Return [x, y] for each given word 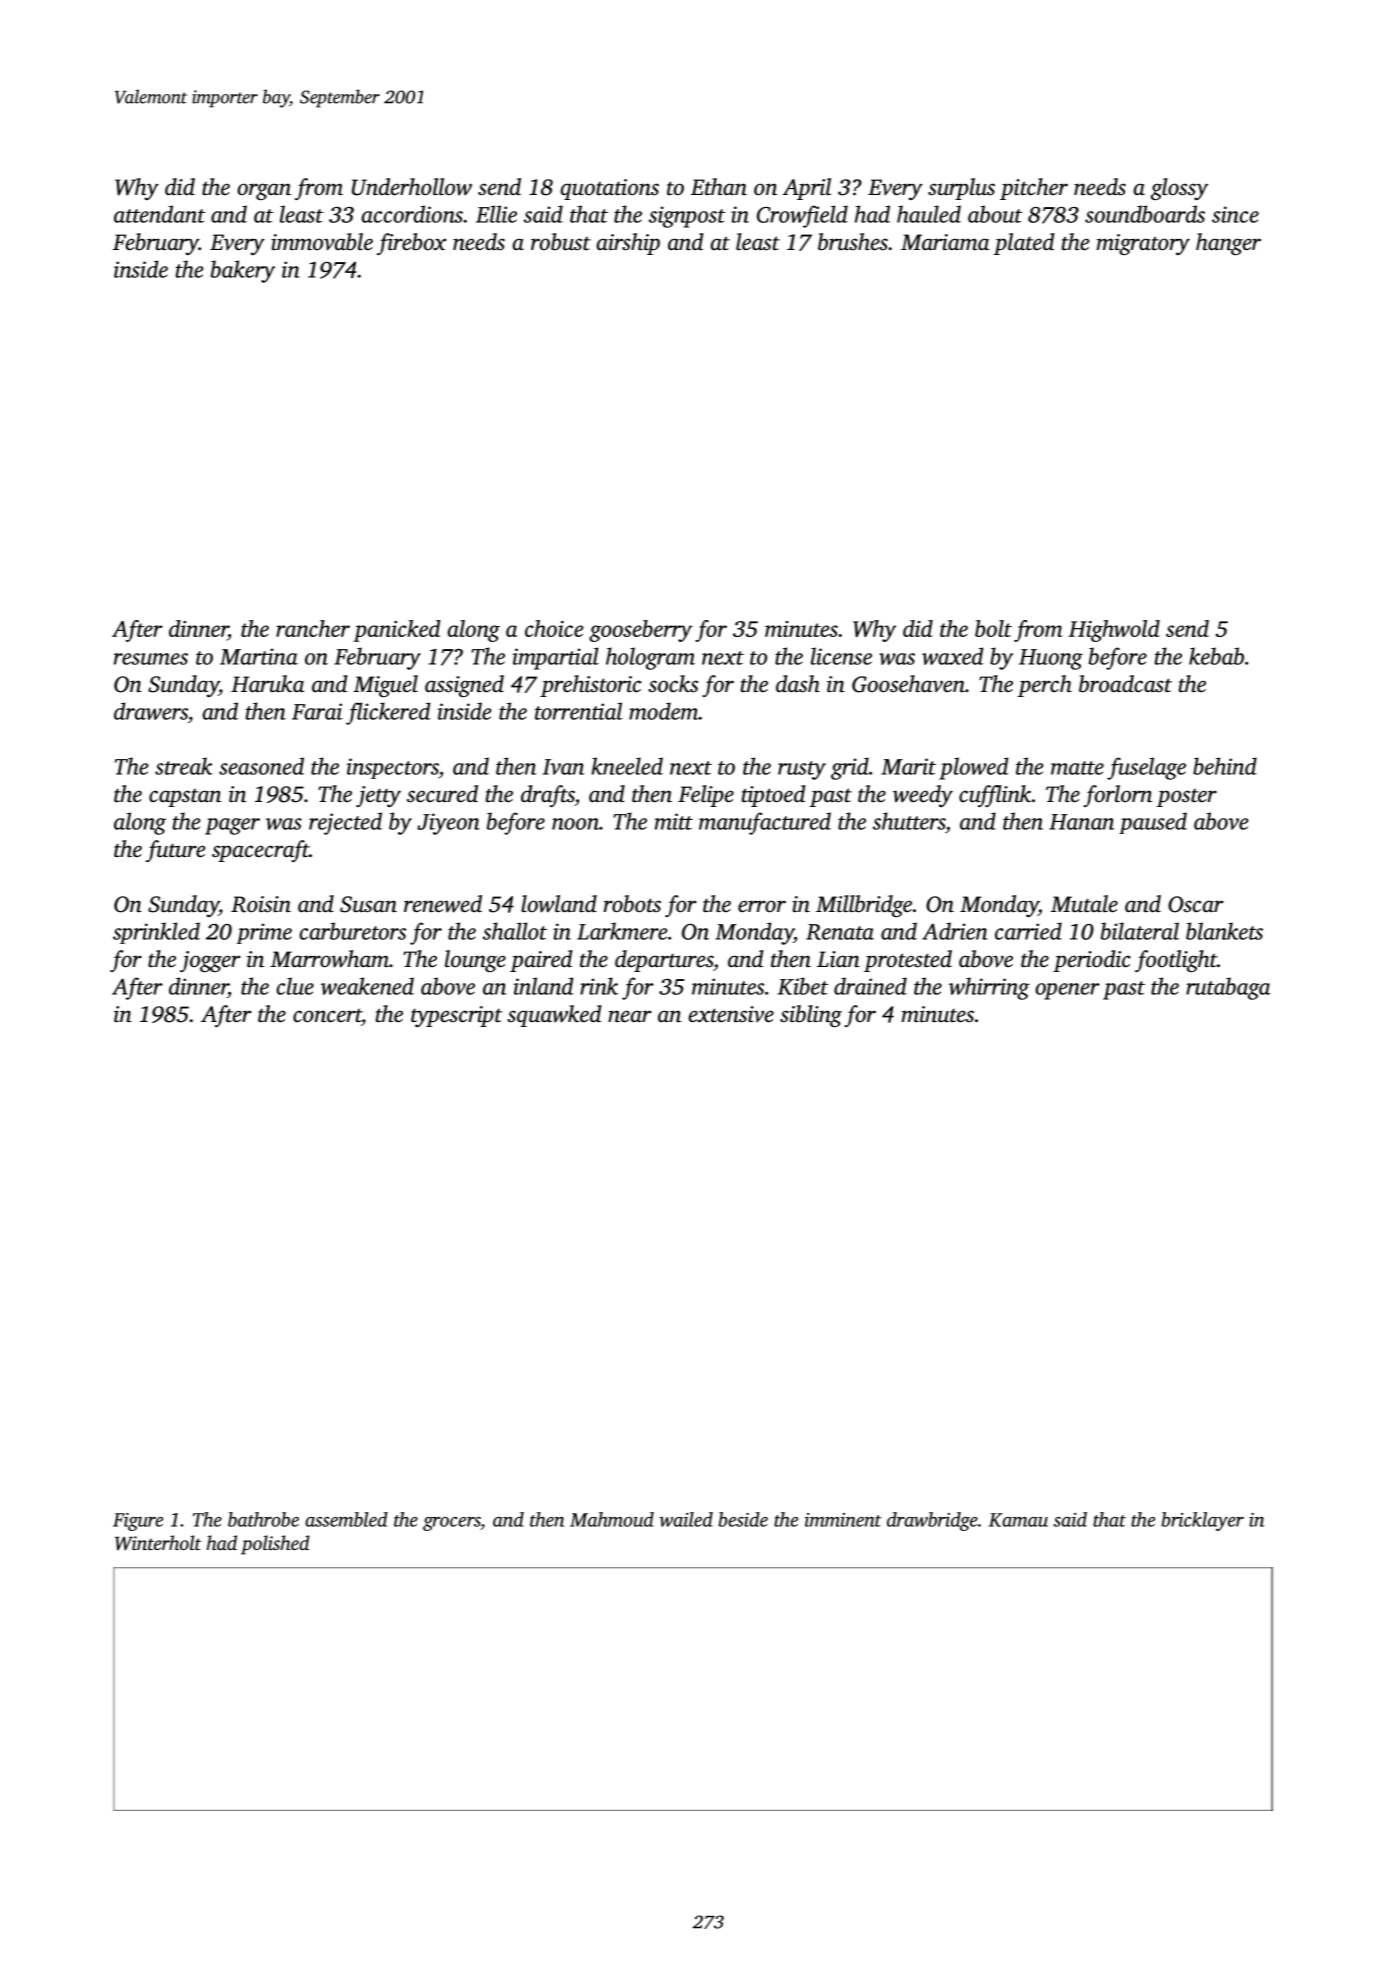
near [630, 1016]
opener [1067, 991]
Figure [138, 1522]
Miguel [385, 686]
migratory [1143, 244]
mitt [674, 821]
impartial [556, 658]
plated [1024, 244]
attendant [159, 214]
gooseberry [640, 631]
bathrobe [263, 1519]
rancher [313, 628]
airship [628, 244]
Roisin [261, 904]
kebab [1216, 656]
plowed [973, 768]
